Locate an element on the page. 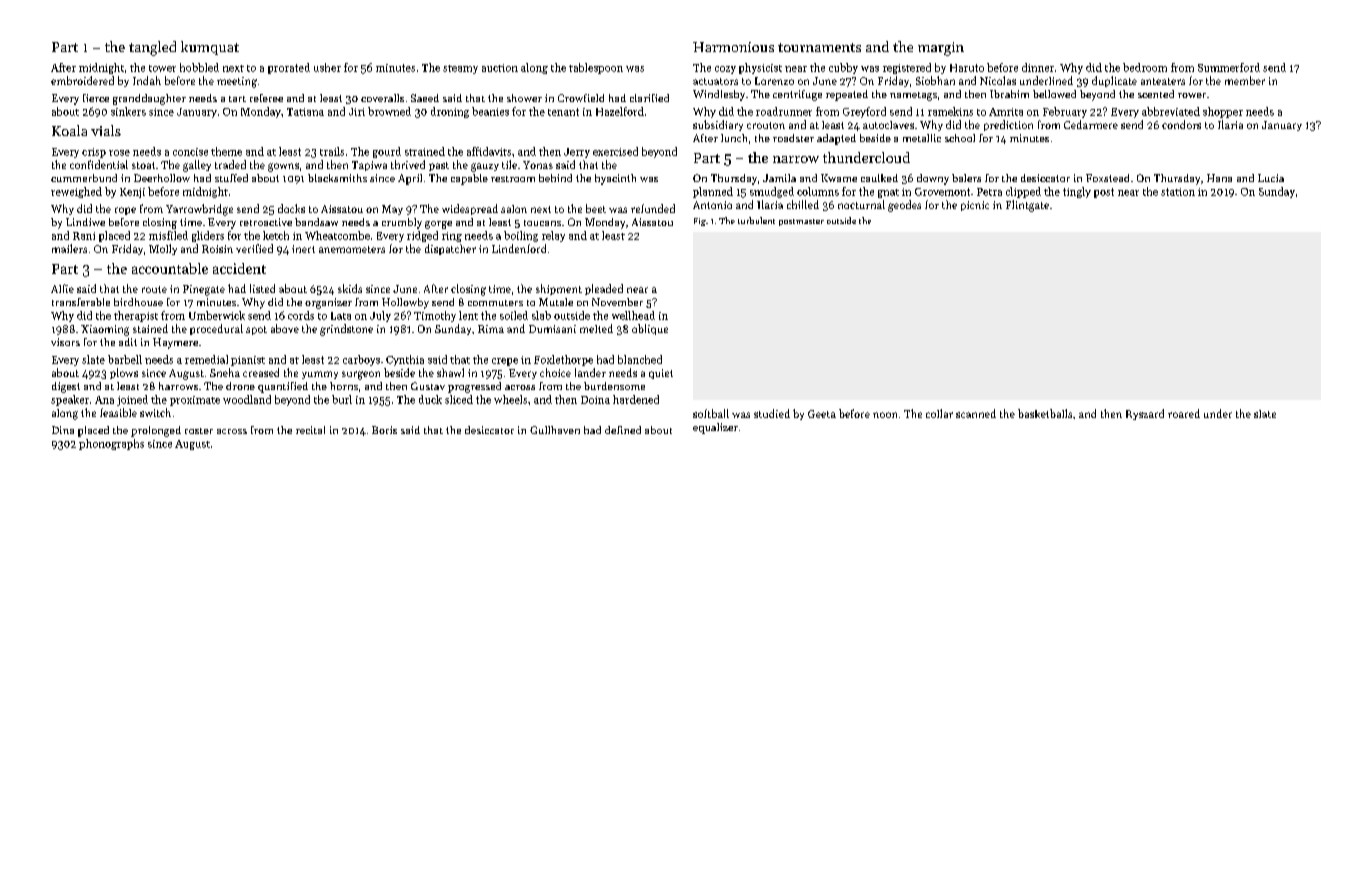  noon is located at coordinates (885, 415).
